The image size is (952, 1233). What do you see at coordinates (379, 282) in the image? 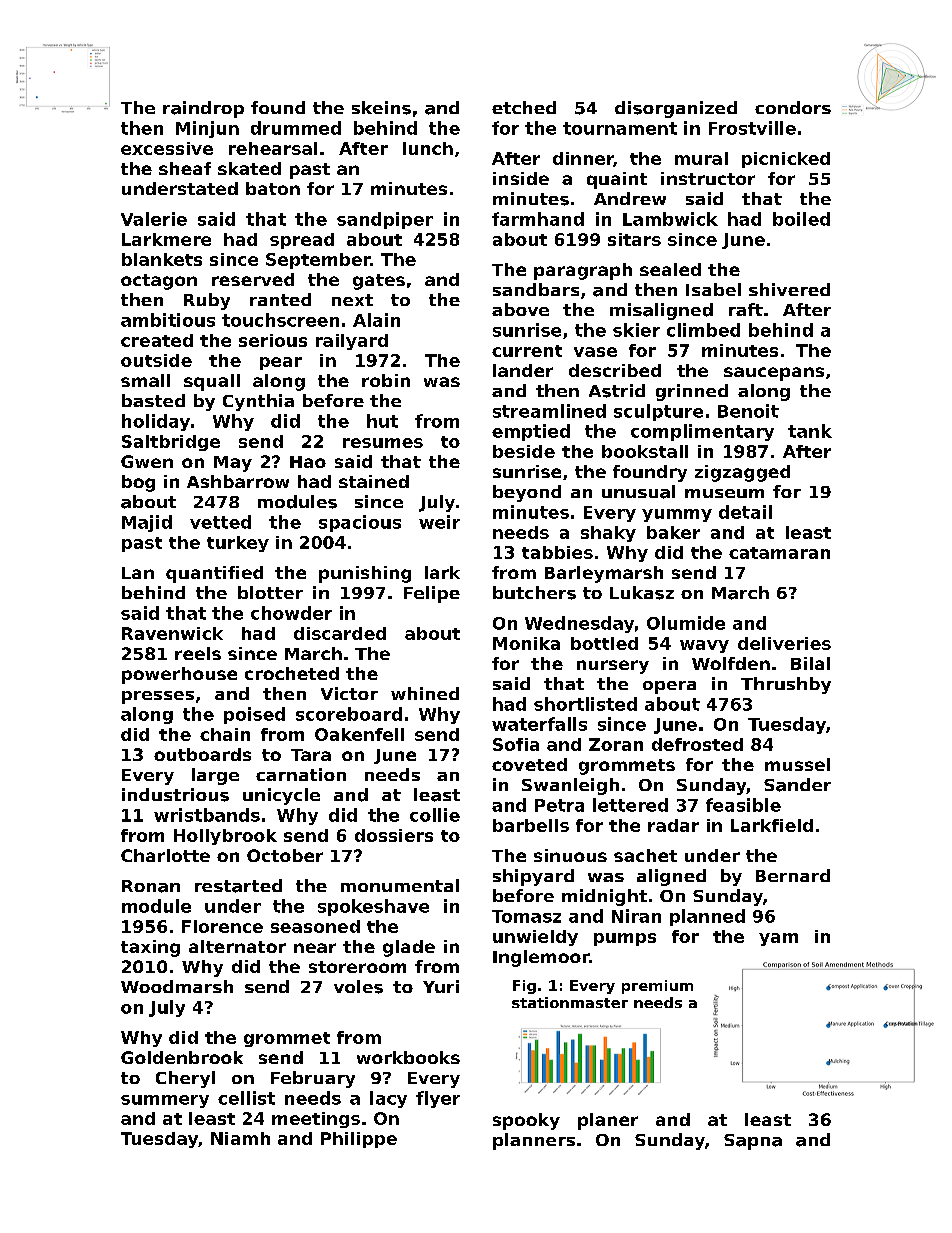
I see `gates` at bounding box center [379, 282].
